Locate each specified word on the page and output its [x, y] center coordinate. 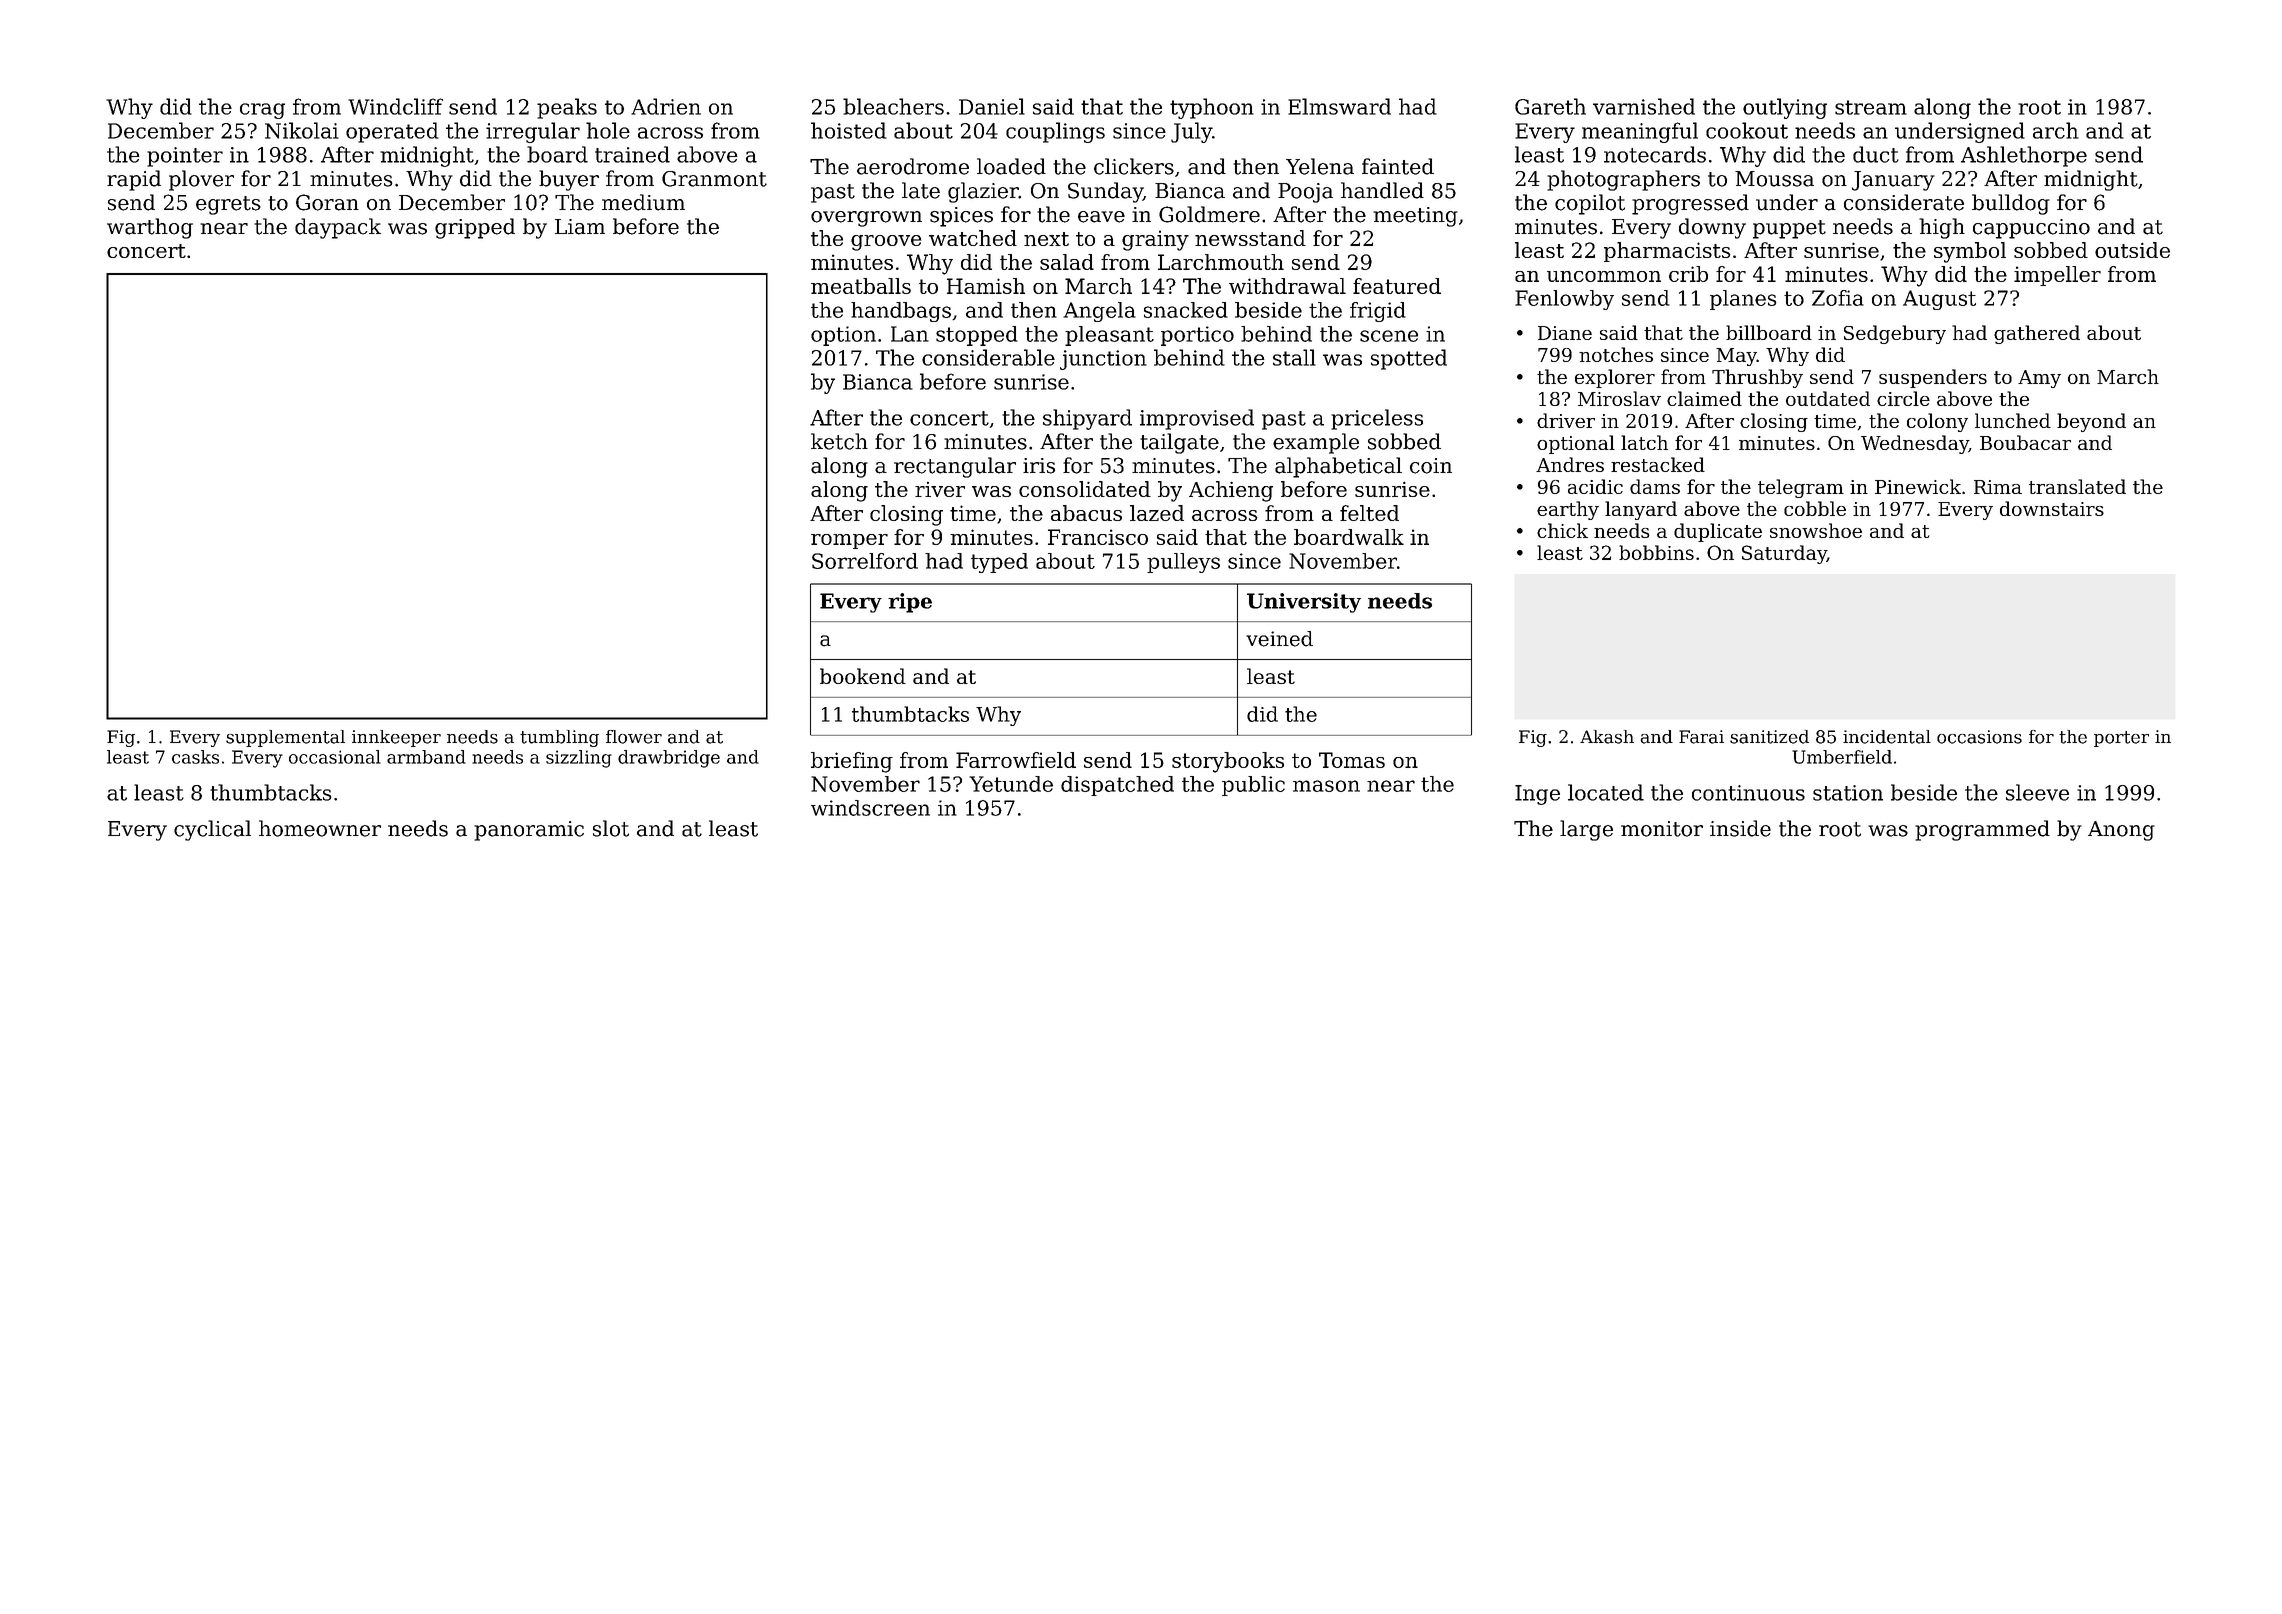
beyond [2091, 422]
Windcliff [395, 106]
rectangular [955, 467]
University [1304, 603]
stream [1871, 107]
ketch [839, 441]
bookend [863, 676]
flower [634, 737]
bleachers [893, 106]
